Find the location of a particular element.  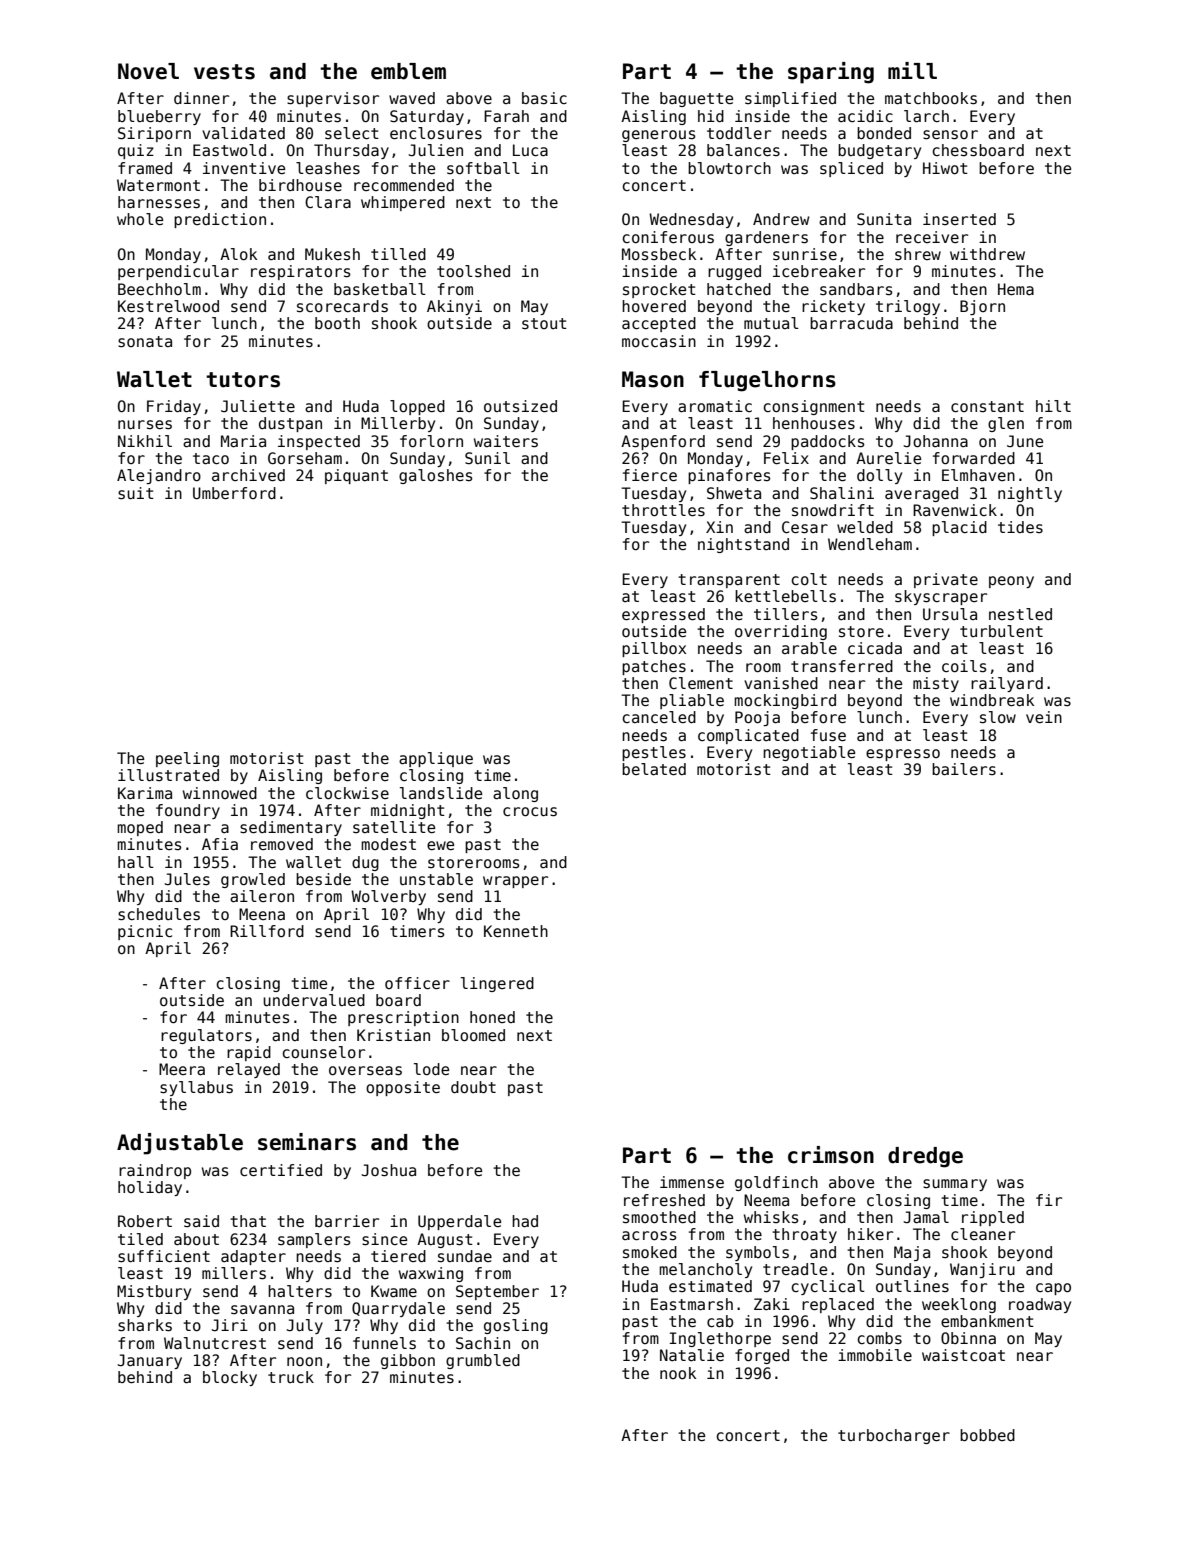

respirators is located at coordinates (301, 272).
